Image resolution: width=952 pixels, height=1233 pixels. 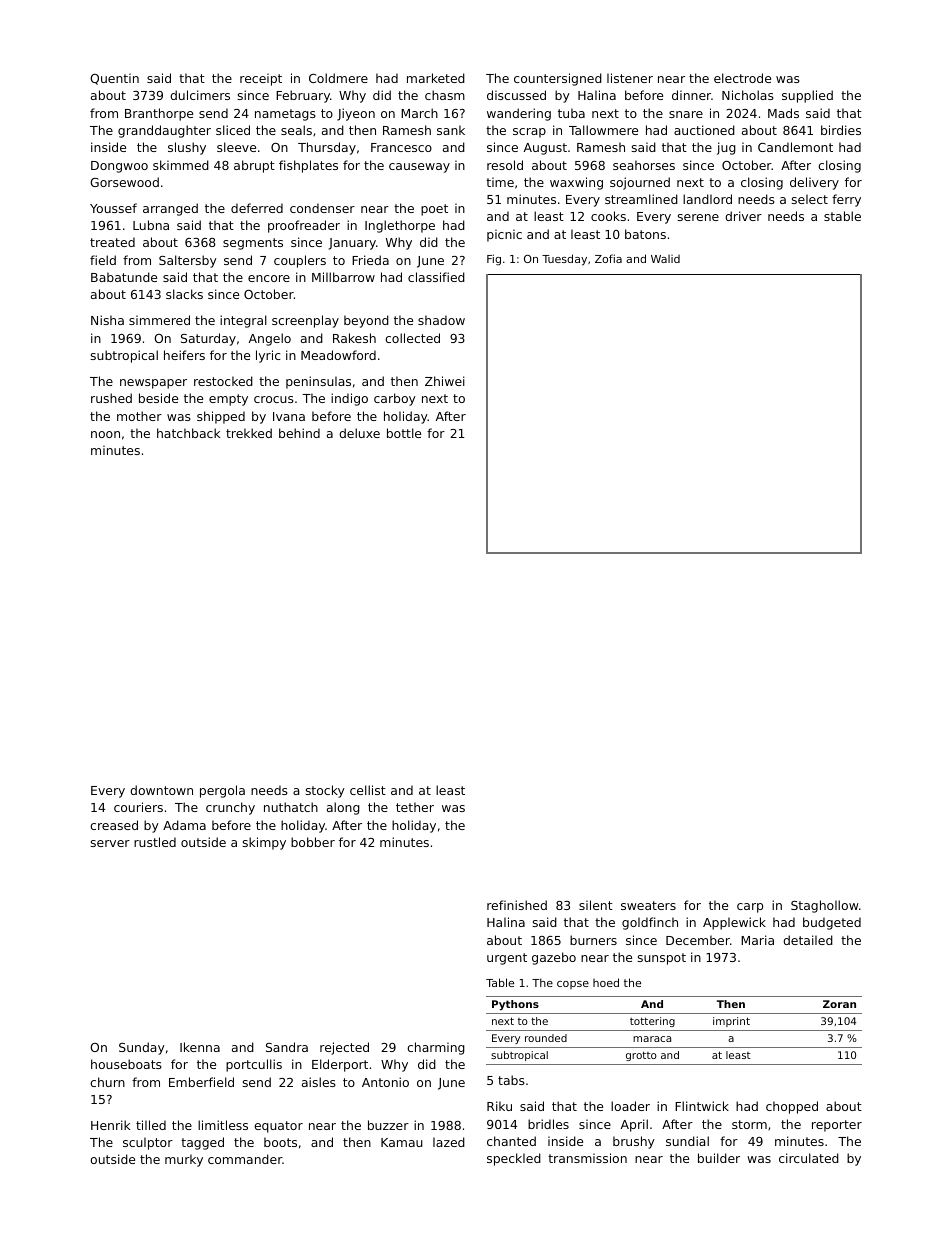 What do you see at coordinates (648, 905) in the screenshot?
I see `sweaters` at bounding box center [648, 905].
